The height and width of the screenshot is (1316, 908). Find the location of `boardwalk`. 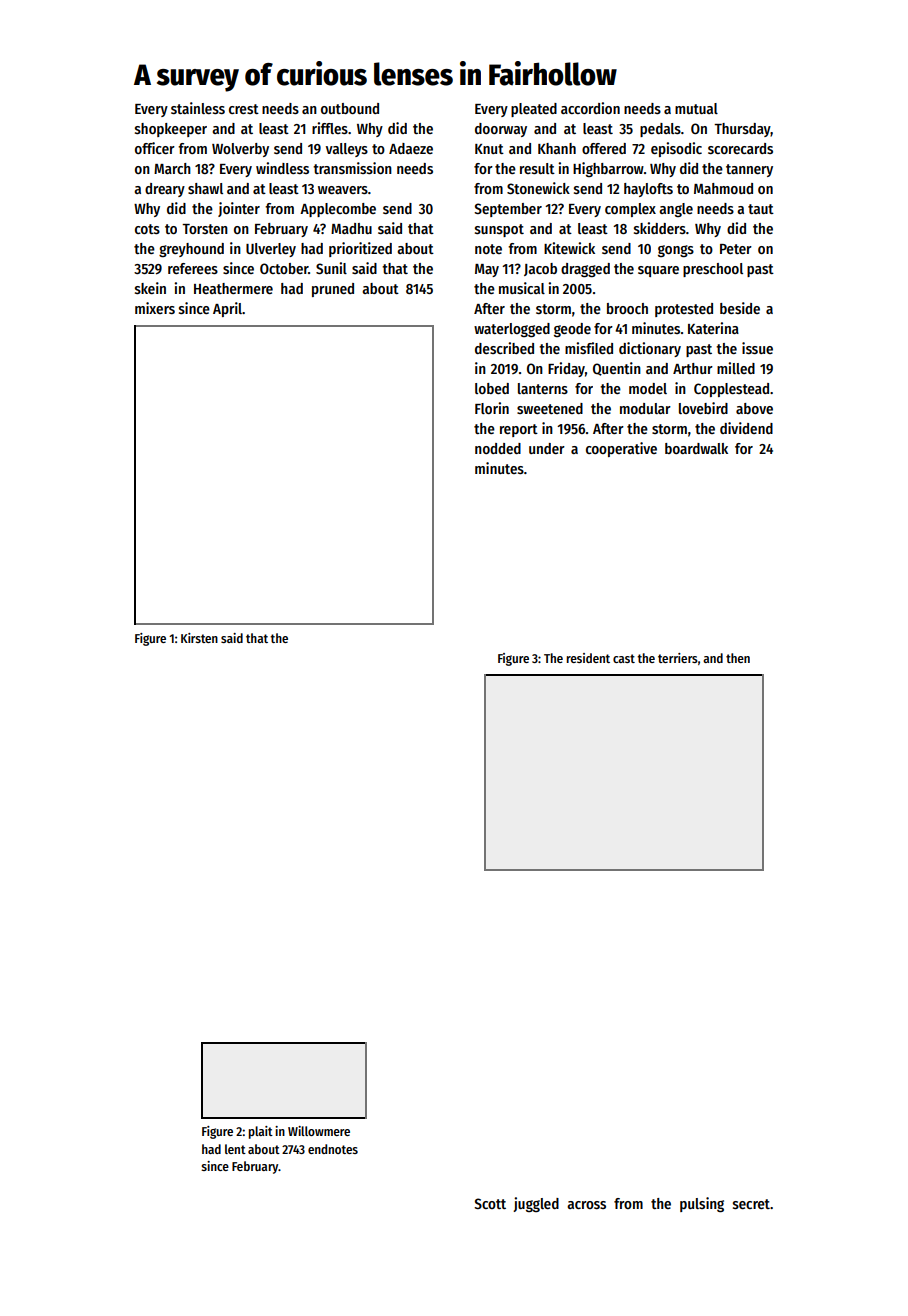

boardwalk is located at coordinates (696, 448).
